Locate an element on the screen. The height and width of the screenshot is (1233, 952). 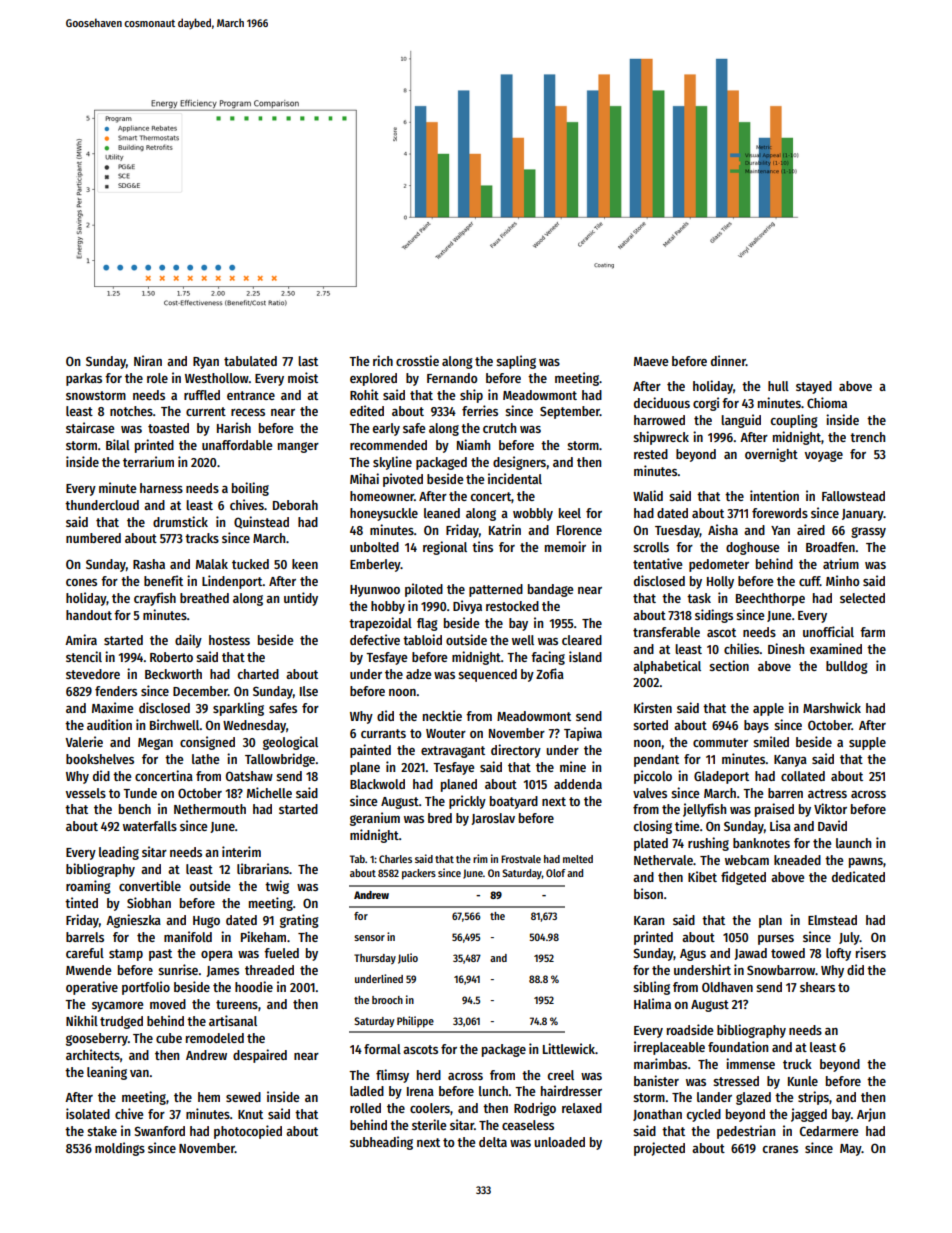
Amira is located at coordinates (81, 639).
